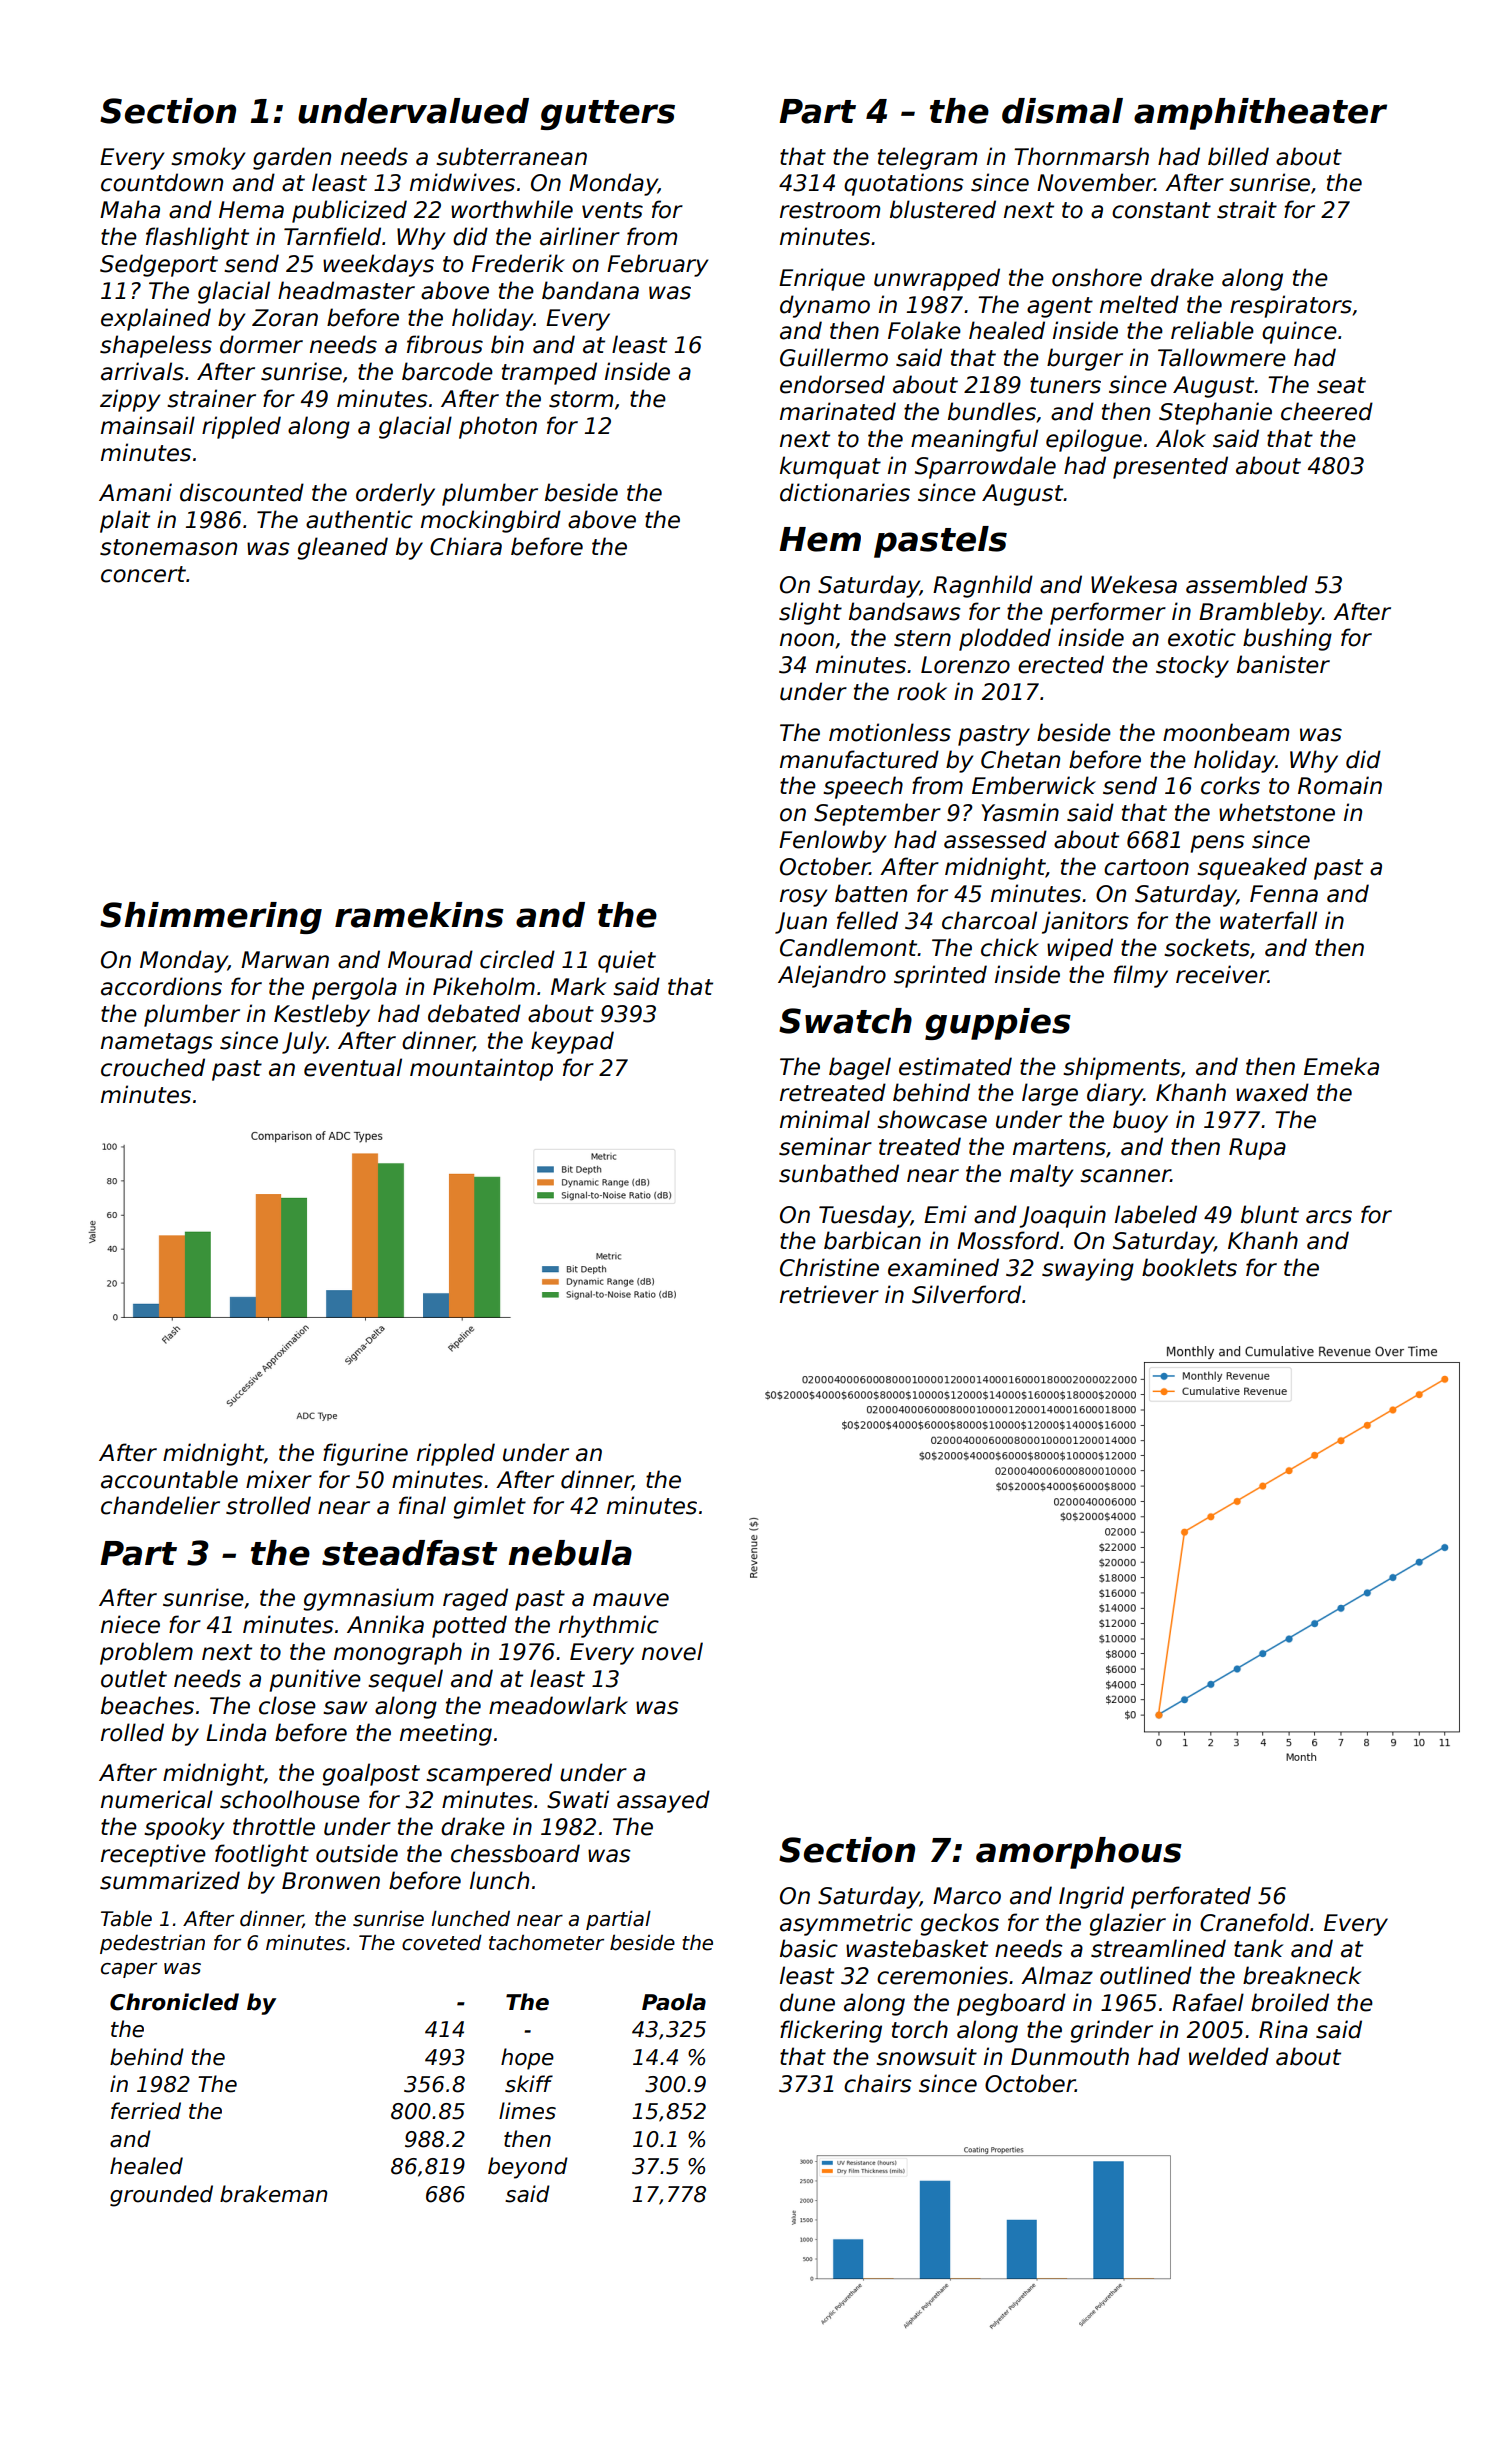 The width and height of the document is (1496, 2464). What do you see at coordinates (807, 2002) in the document?
I see `dune` at bounding box center [807, 2002].
